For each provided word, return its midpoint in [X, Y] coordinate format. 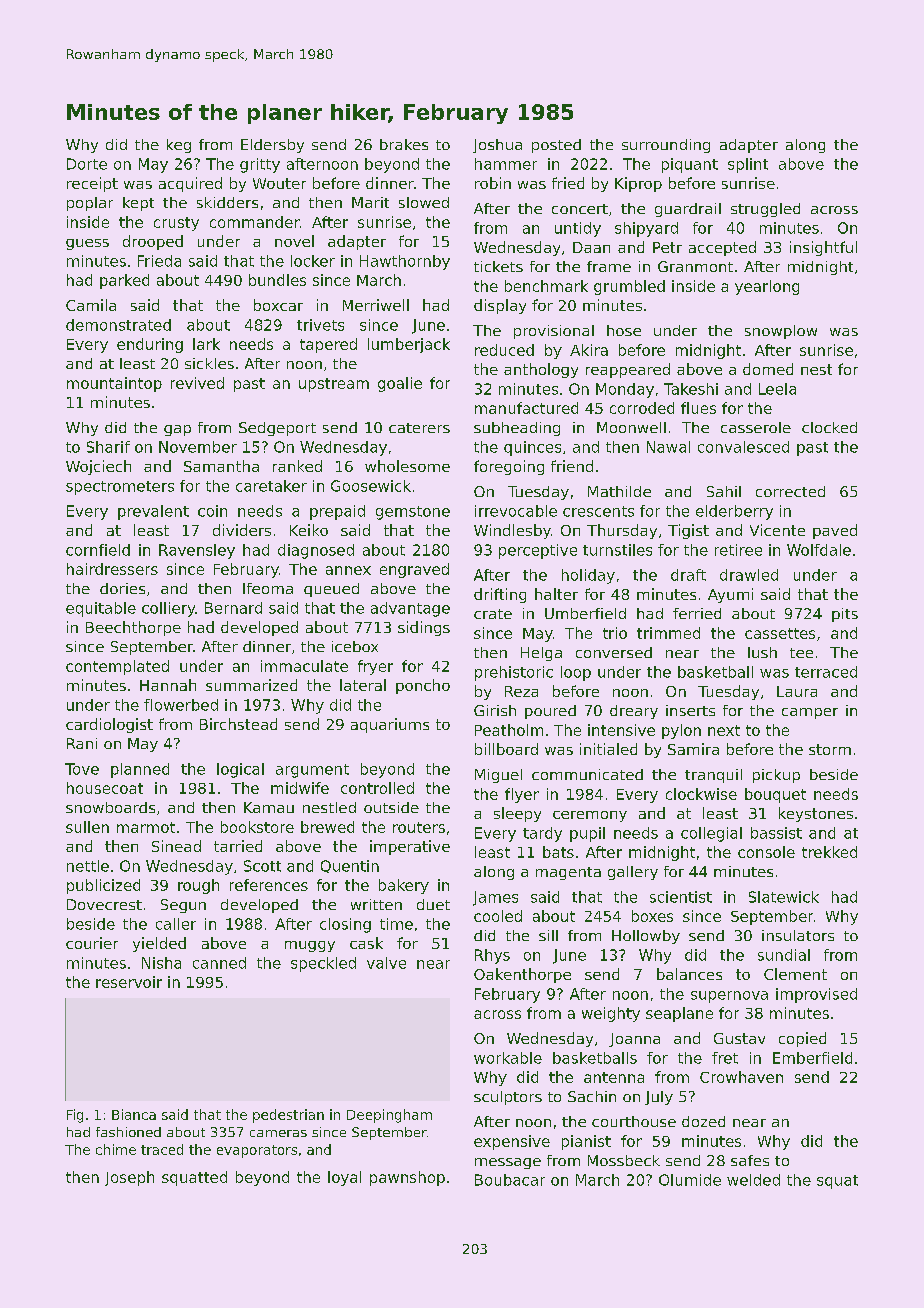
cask [366, 943]
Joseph [129, 1178]
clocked [829, 427]
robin [493, 183]
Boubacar [510, 1180]
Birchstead [238, 724]
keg [179, 146]
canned [219, 963]
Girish [495, 710]
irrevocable [516, 511]
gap [177, 430]
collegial [711, 834]
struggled [765, 210]
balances [689, 974]
